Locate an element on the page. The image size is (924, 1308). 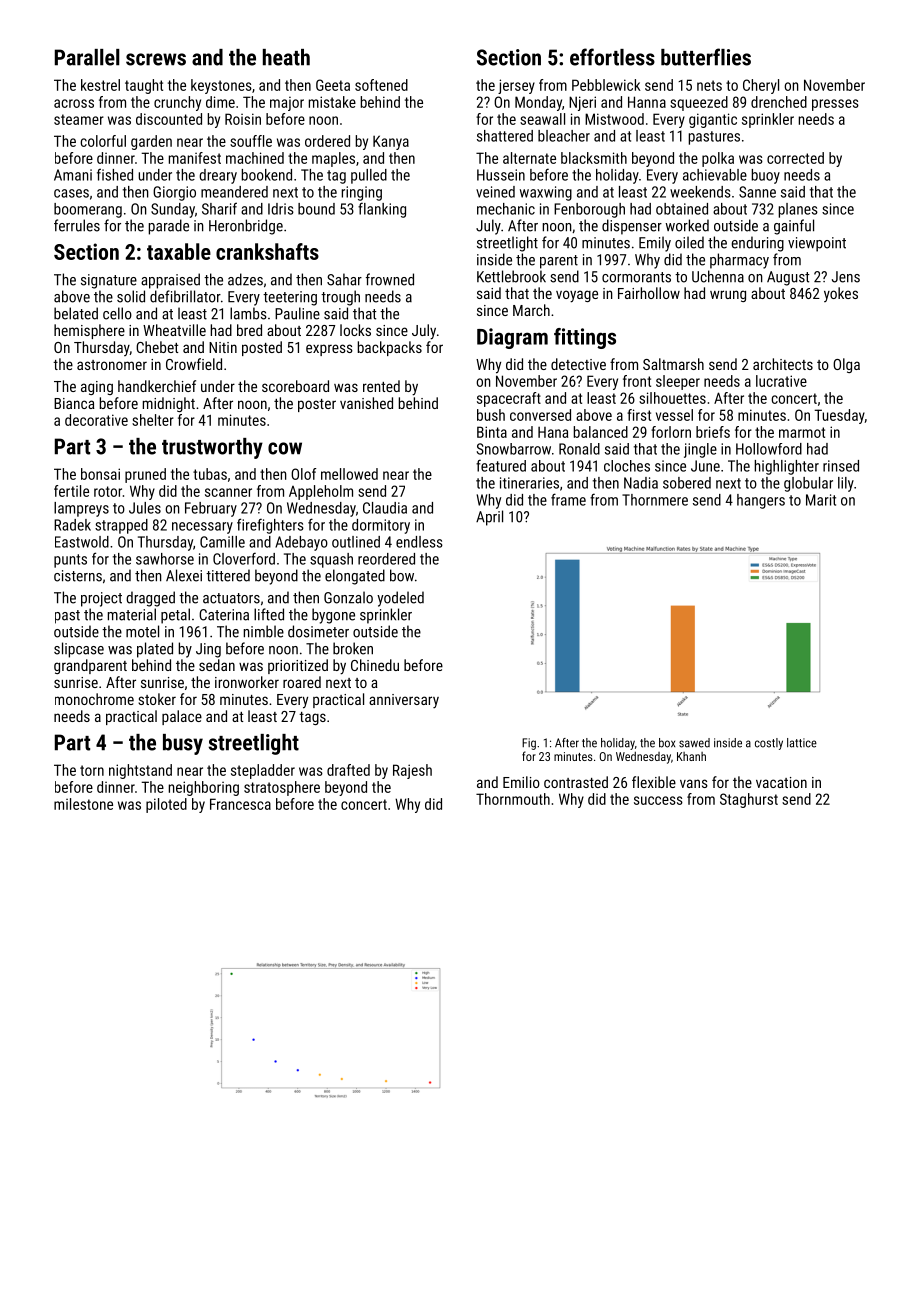
Hana is located at coordinates (553, 432).
